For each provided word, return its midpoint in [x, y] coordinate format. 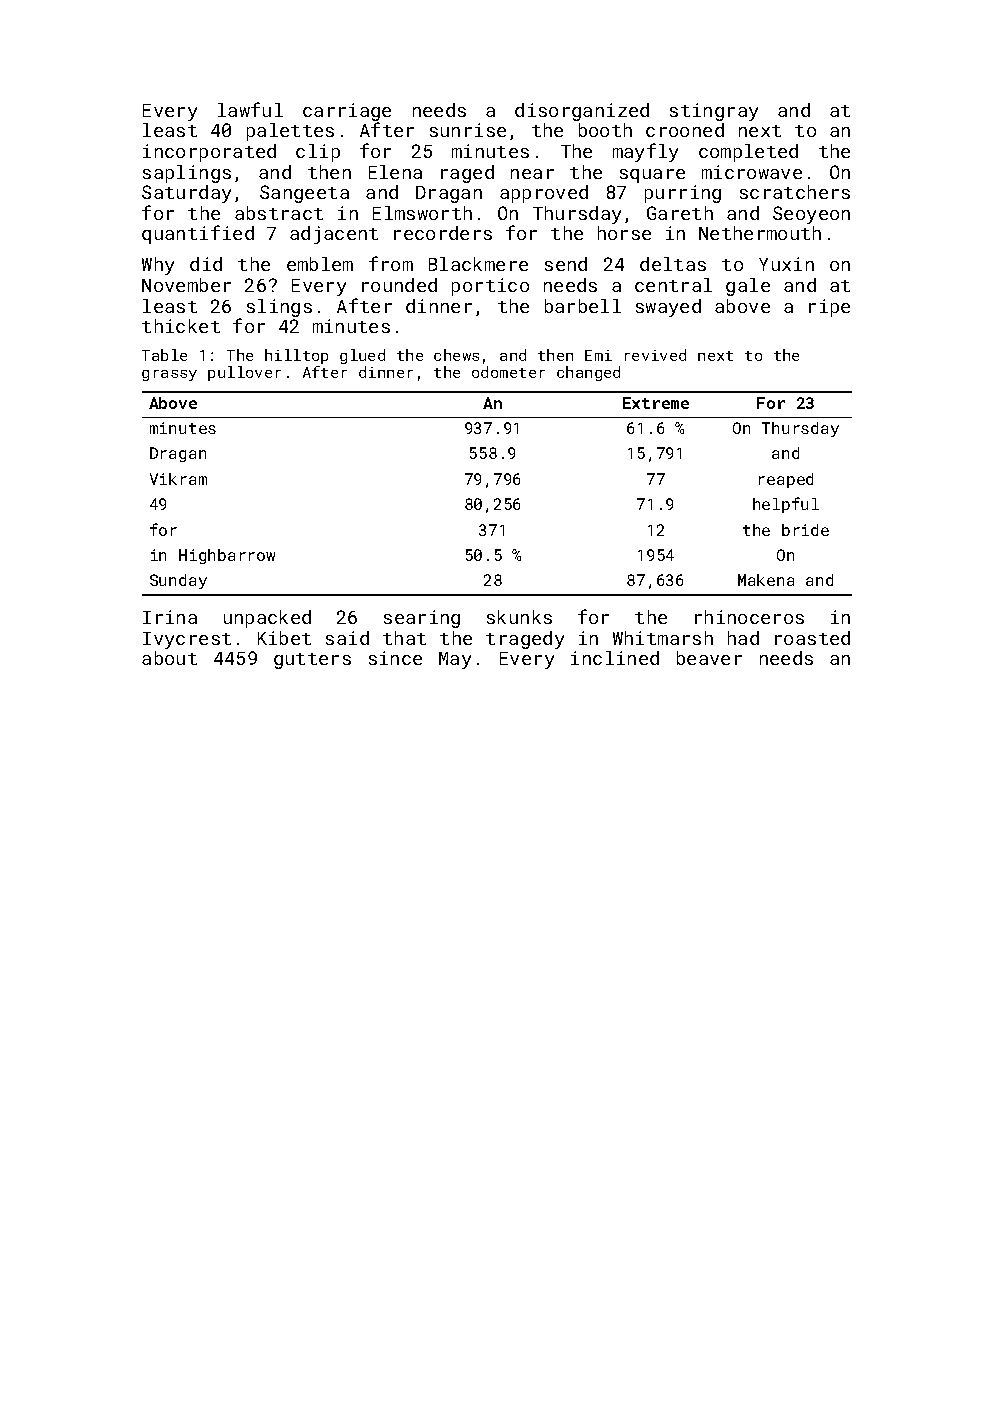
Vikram [178, 479]
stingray [714, 112]
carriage [347, 112]
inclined [615, 658]
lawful [250, 109]
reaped [786, 480]
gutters [312, 661]
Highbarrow [227, 556]
